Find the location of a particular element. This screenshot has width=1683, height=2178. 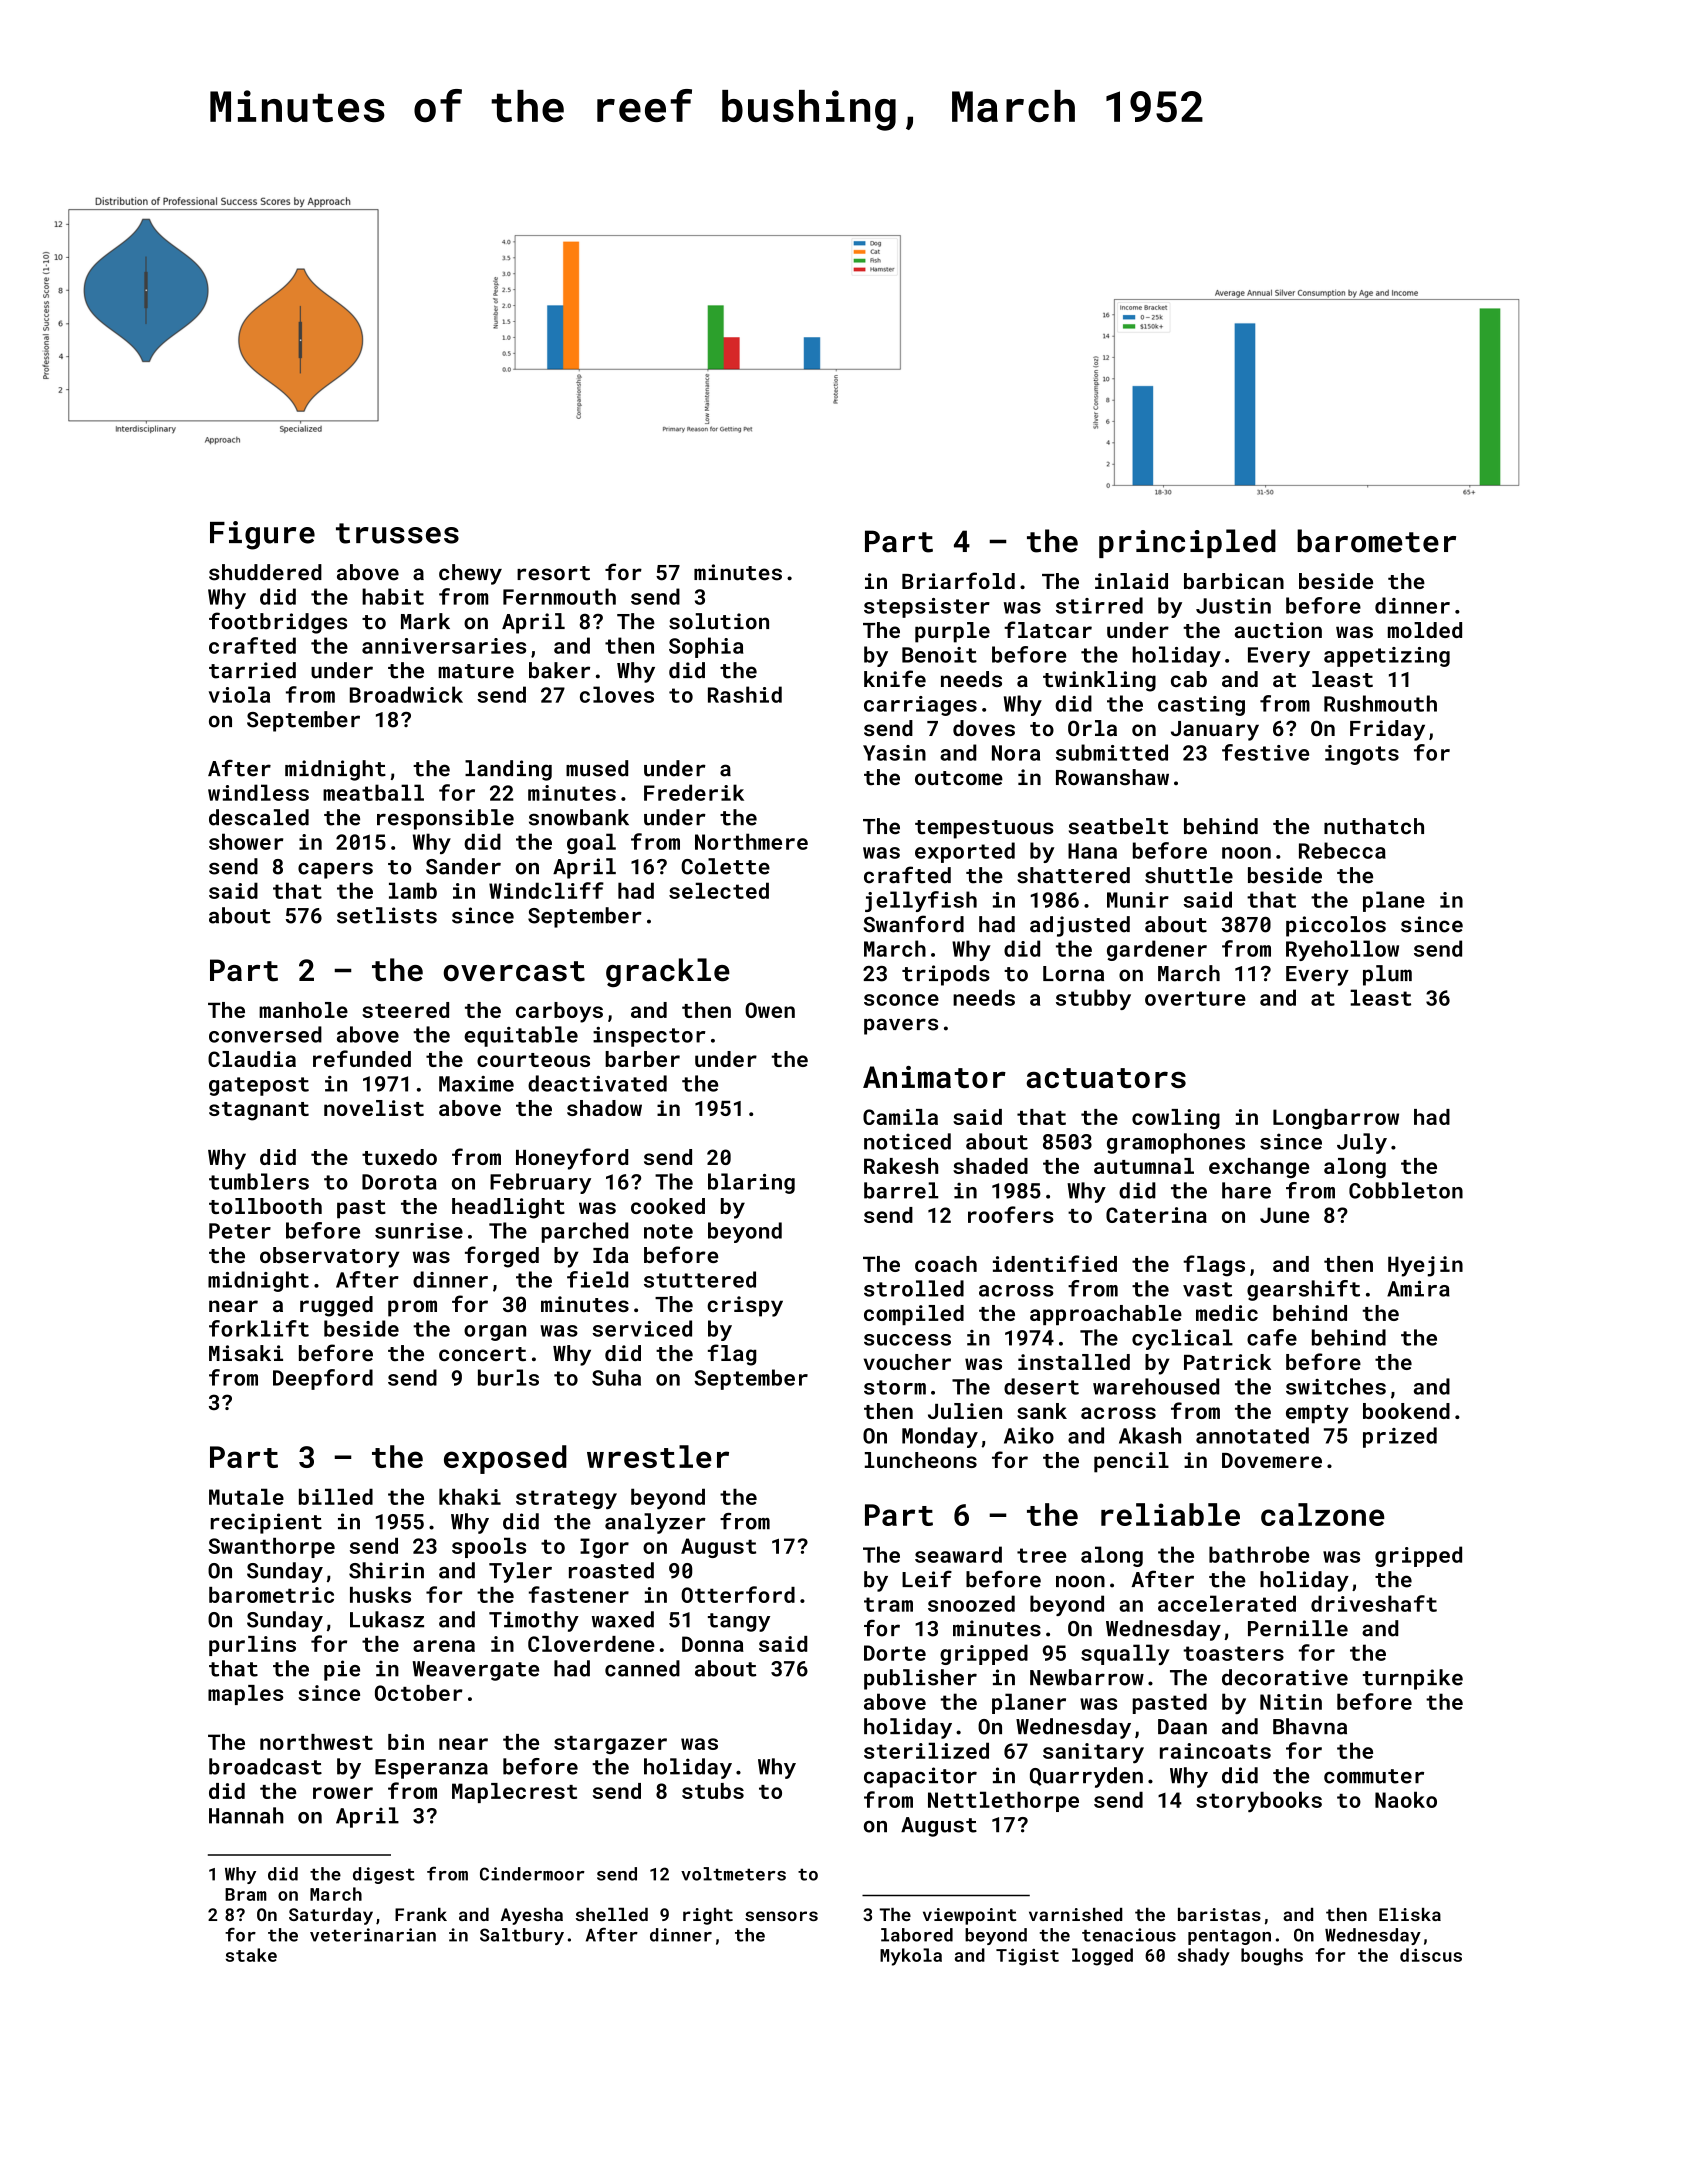

driveshaft is located at coordinates (1374, 1603).
